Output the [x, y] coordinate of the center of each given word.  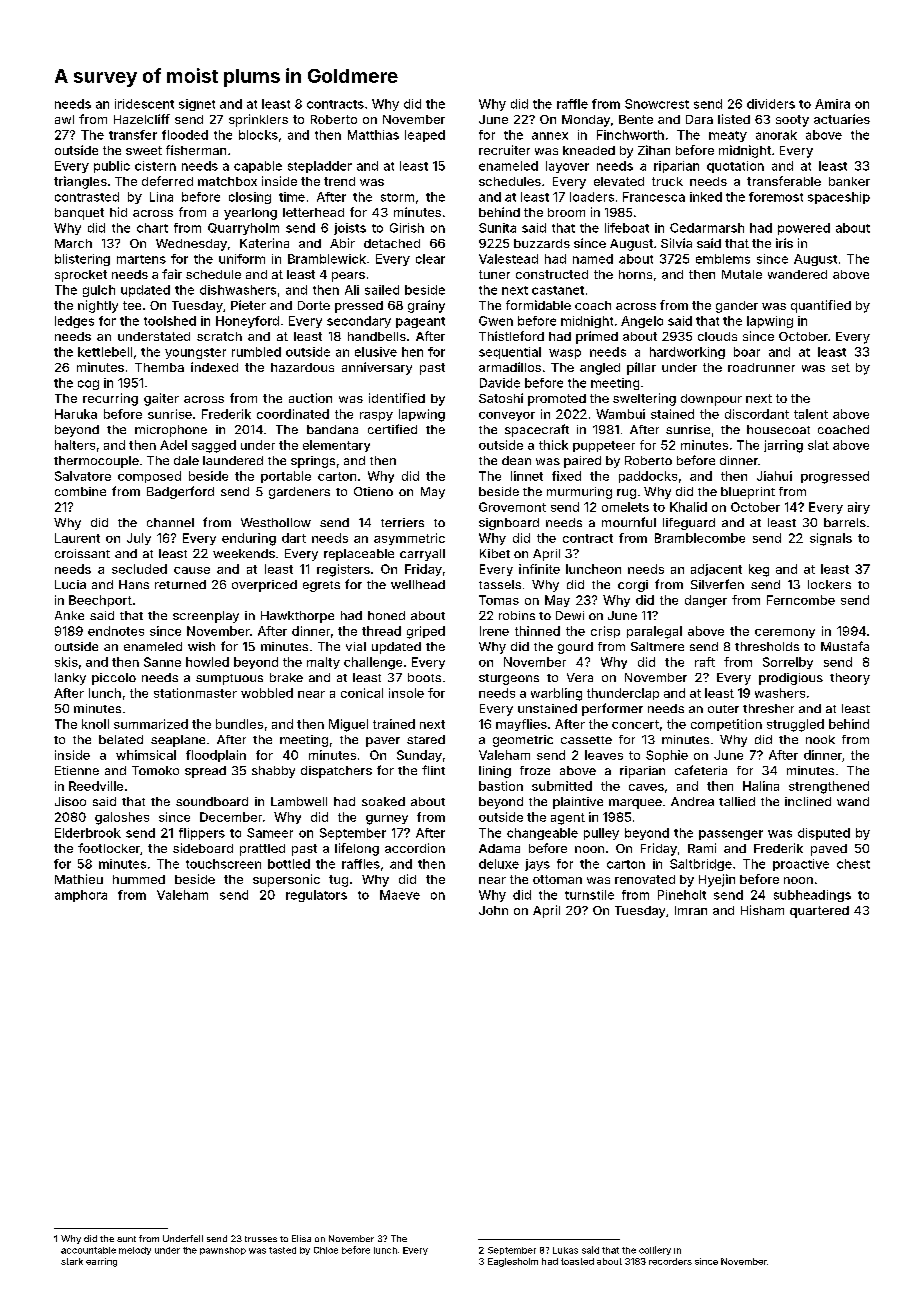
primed [597, 337]
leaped [425, 136]
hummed [139, 879]
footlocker [109, 848]
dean [516, 460]
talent [811, 414]
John [493, 910]
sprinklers [258, 120]
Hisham [762, 910]
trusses [261, 1239]
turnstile [589, 895]
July [139, 539]
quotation [735, 167]
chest [853, 864]
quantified [821, 306]
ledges [74, 322]
